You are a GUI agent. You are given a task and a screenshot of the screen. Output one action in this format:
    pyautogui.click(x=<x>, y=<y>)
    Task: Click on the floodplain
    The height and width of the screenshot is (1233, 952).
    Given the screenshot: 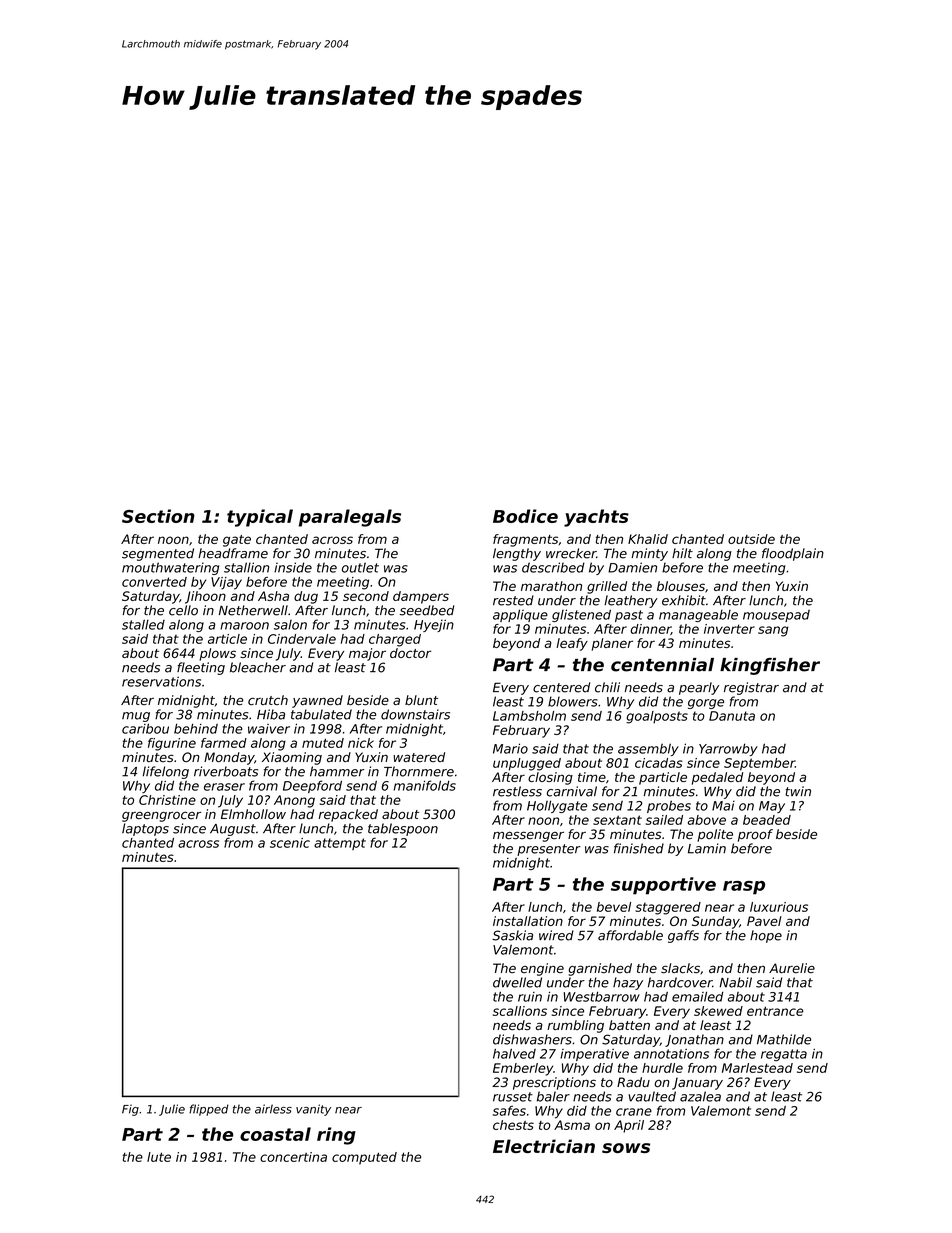 What is the action you would take?
    pyautogui.click(x=793, y=554)
